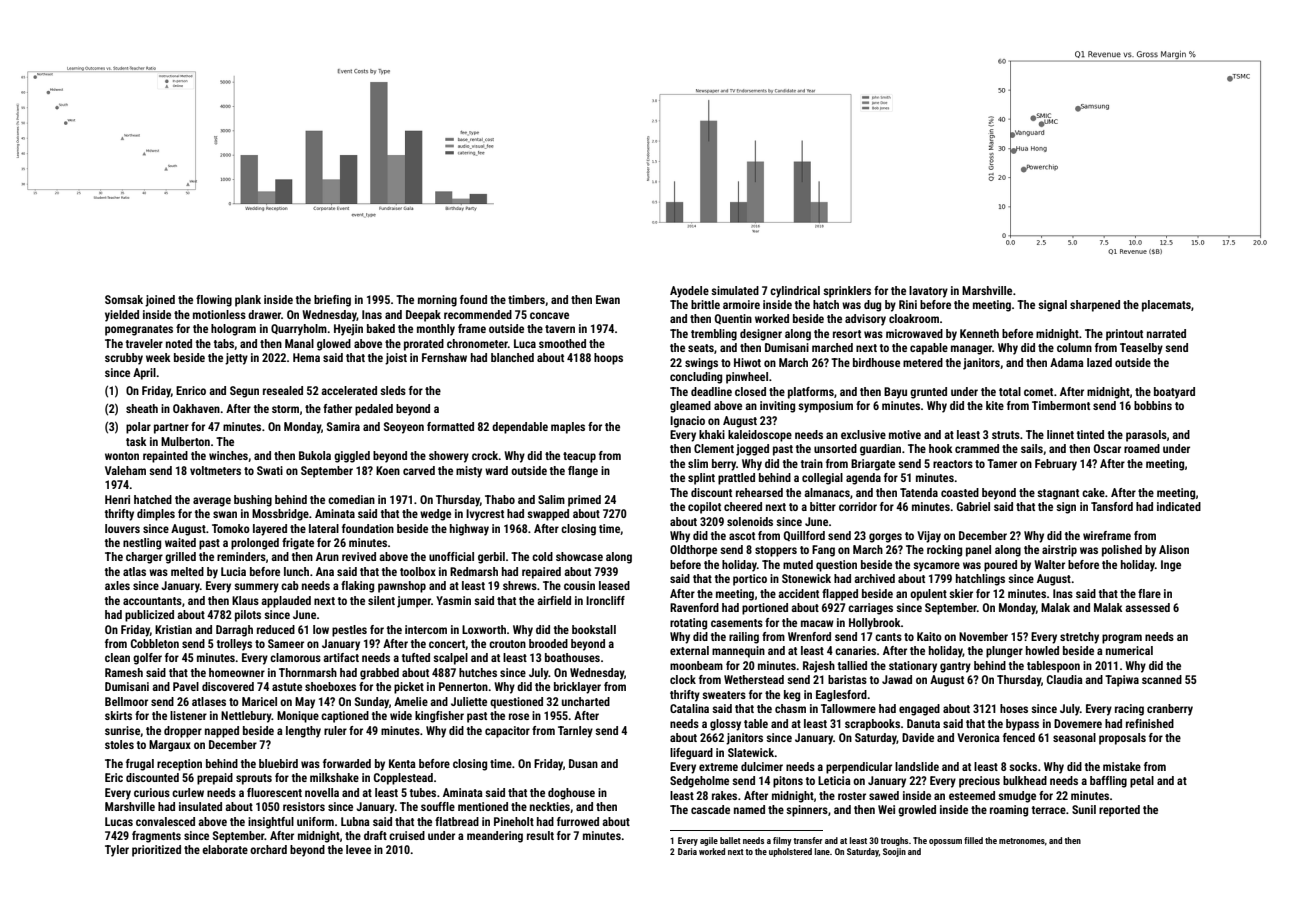 This page has height=924, width=1308. I want to click on noted, so click(179, 343).
